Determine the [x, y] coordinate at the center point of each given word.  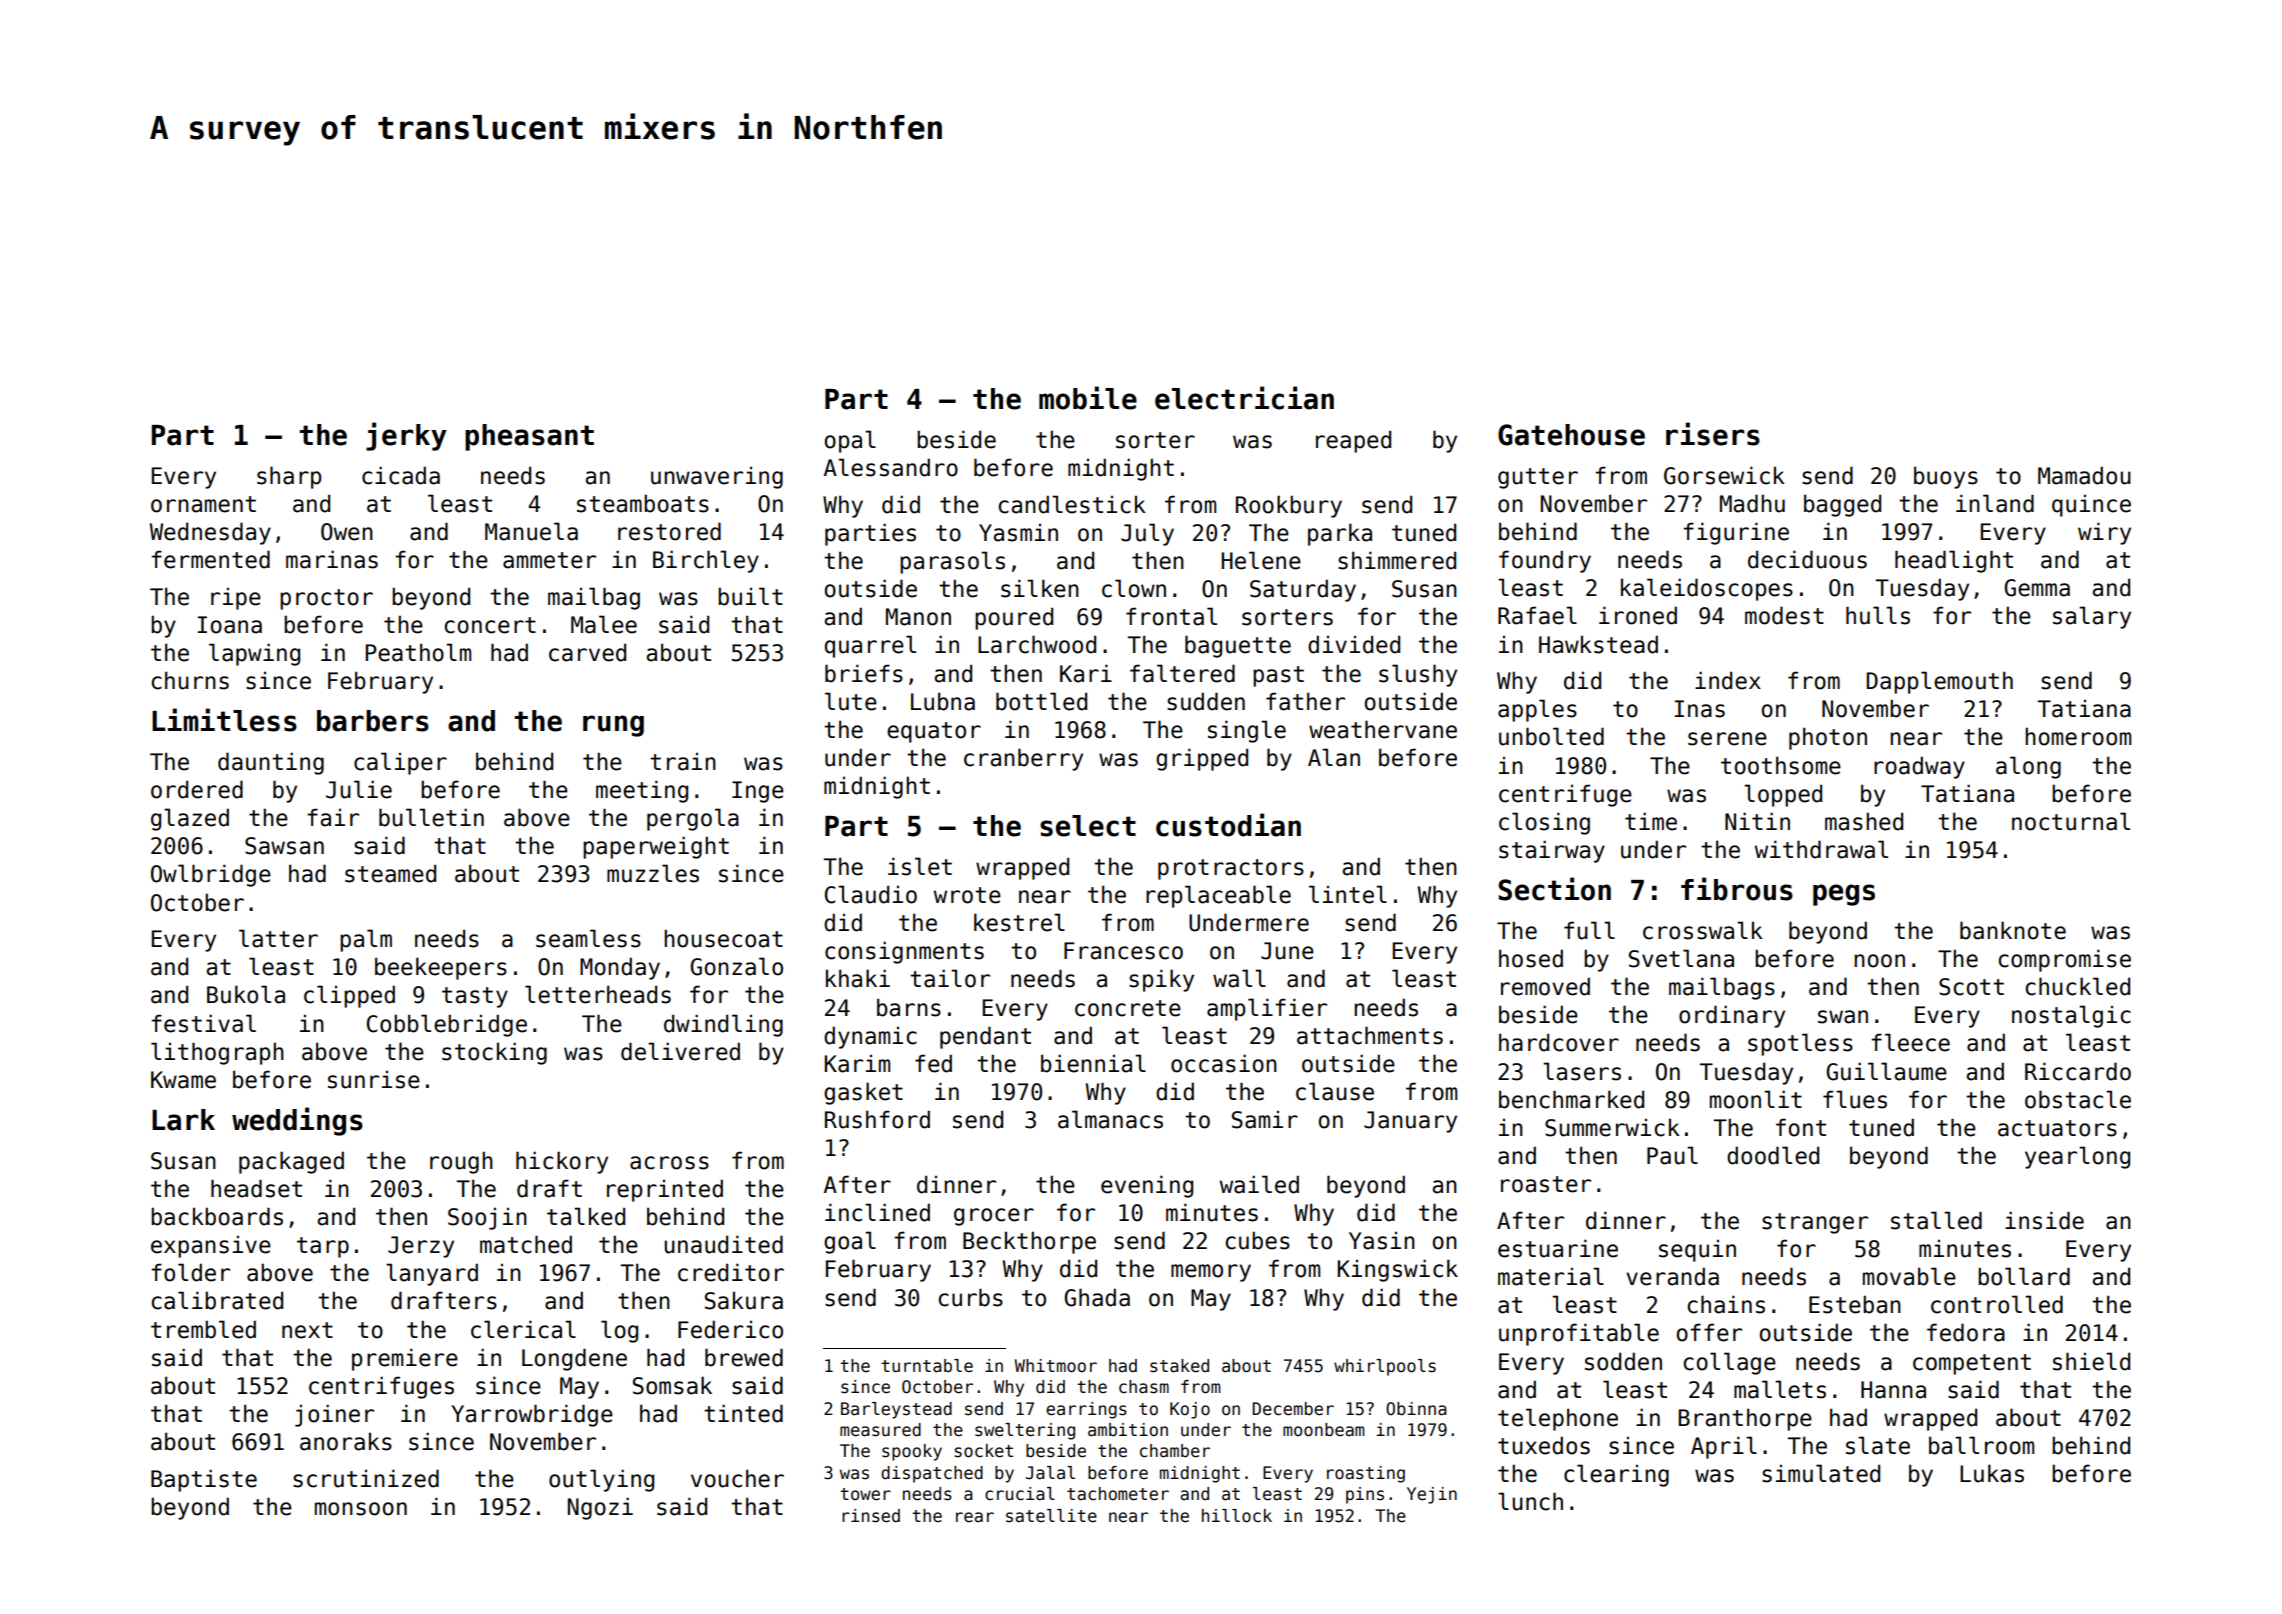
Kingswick [1397, 1270]
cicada [401, 475]
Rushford [877, 1119]
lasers [1582, 1071]
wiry [2104, 533]
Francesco [1123, 951]
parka [1340, 534]
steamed [390, 873]
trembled [203, 1329]
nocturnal [2071, 821]
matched [526, 1244]
